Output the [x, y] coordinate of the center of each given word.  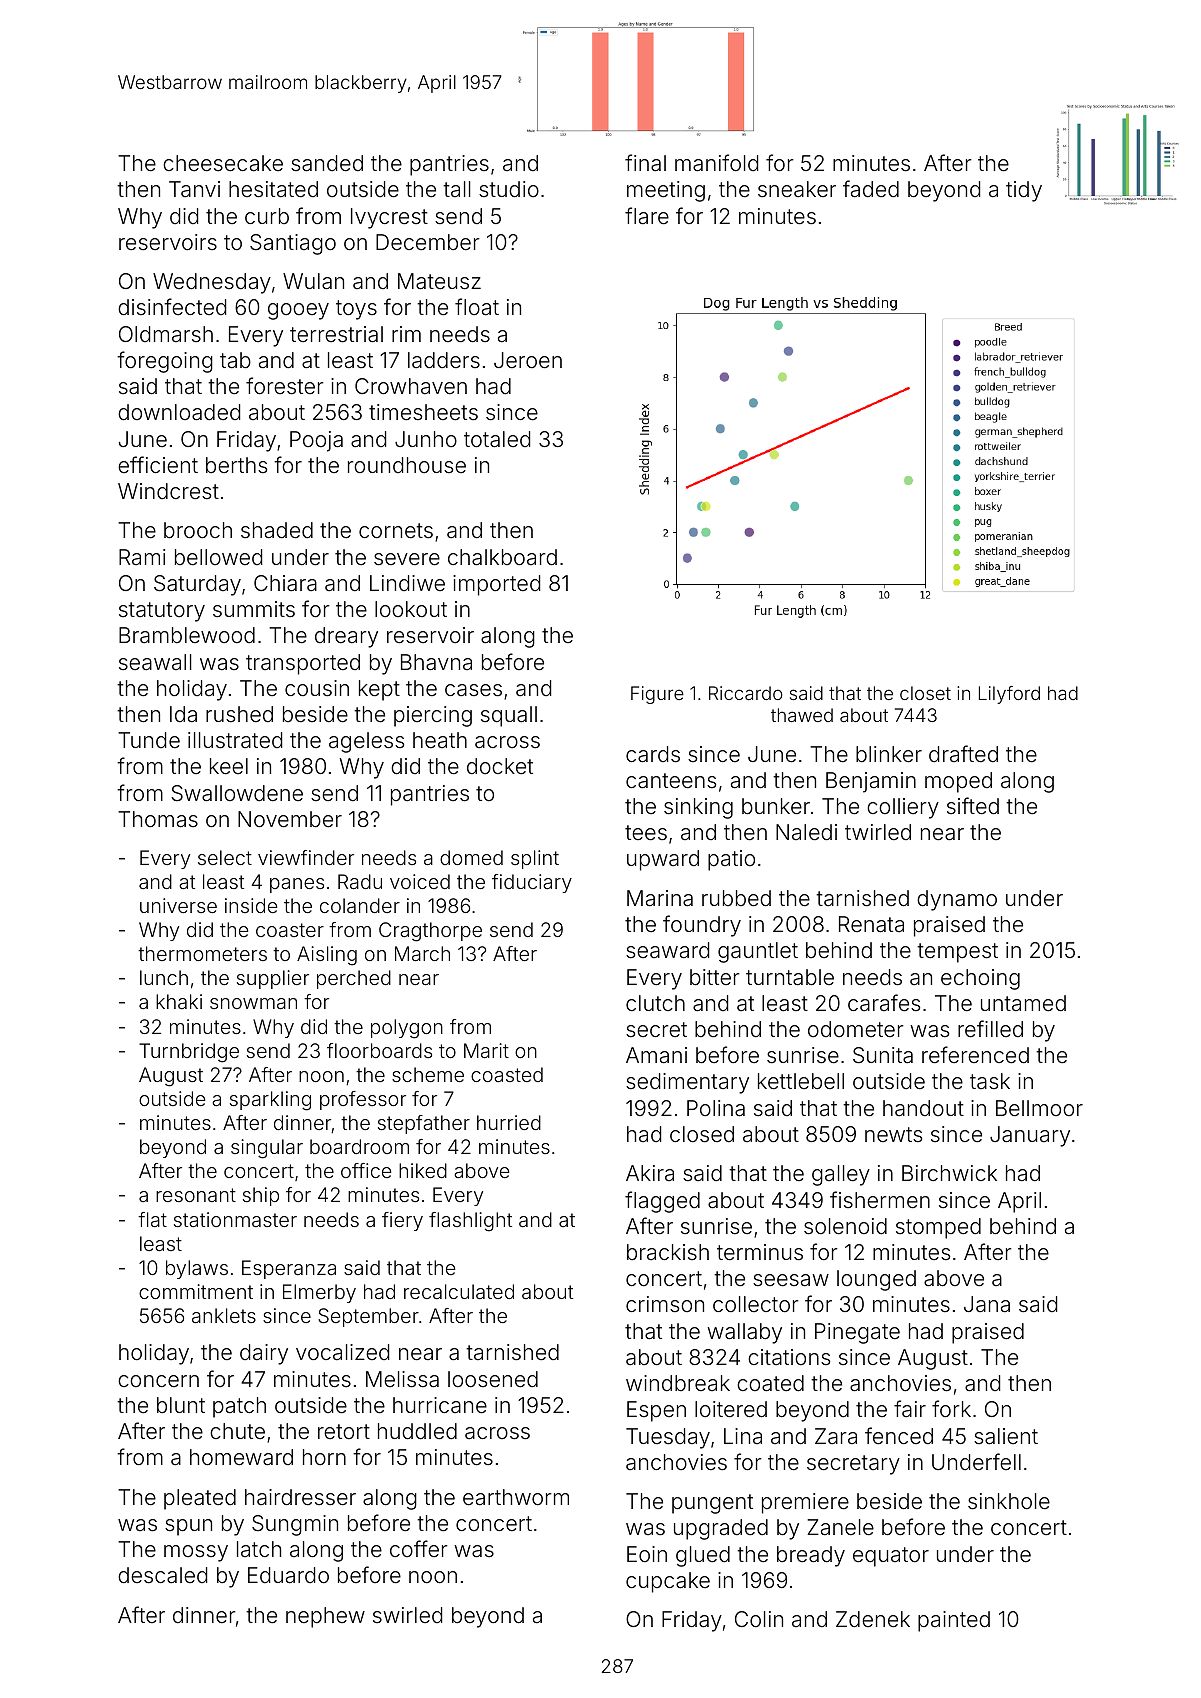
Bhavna [436, 662]
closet [925, 693]
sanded [327, 163]
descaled [162, 1575]
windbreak [678, 1383]
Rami [142, 557]
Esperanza [289, 1269]
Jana [987, 1304]
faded [871, 189]
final [645, 163]
